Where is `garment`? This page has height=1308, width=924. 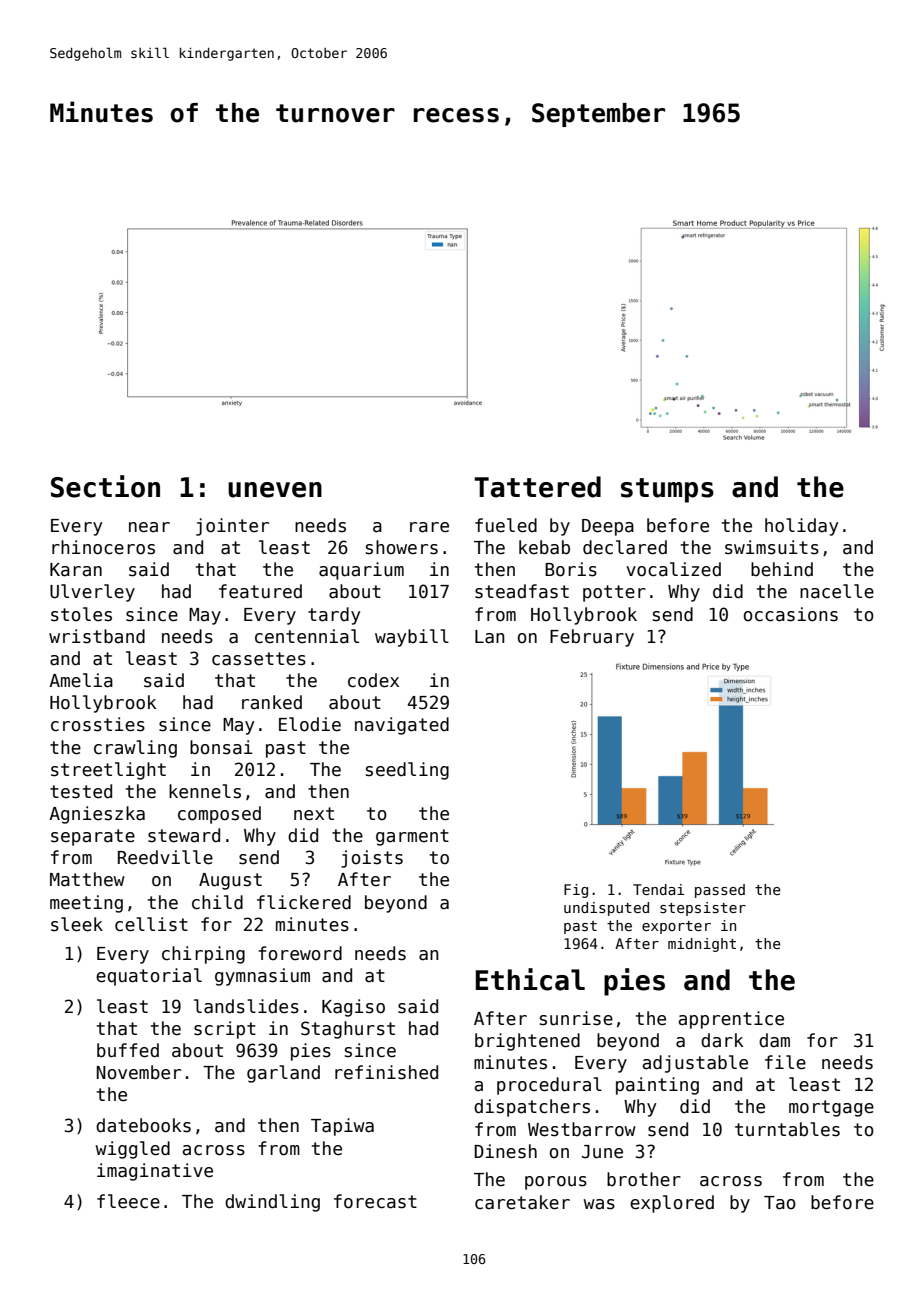
garment is located at coordinates (412, 837).
